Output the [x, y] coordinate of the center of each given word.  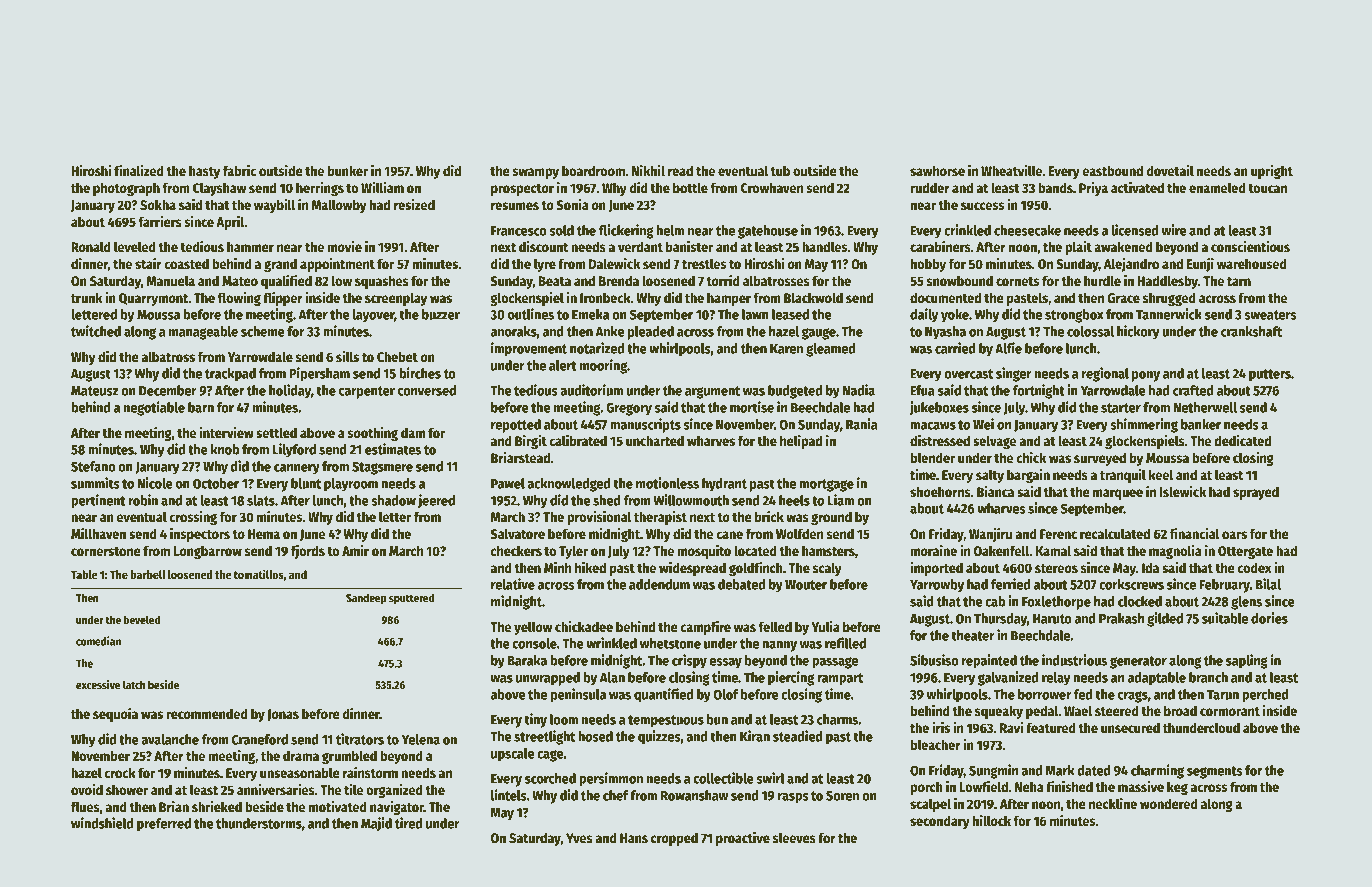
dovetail [1170, 170]
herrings [320, 189]
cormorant [1230, 711]
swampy [535, 173]
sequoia [115, 715]
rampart [840, 679]
